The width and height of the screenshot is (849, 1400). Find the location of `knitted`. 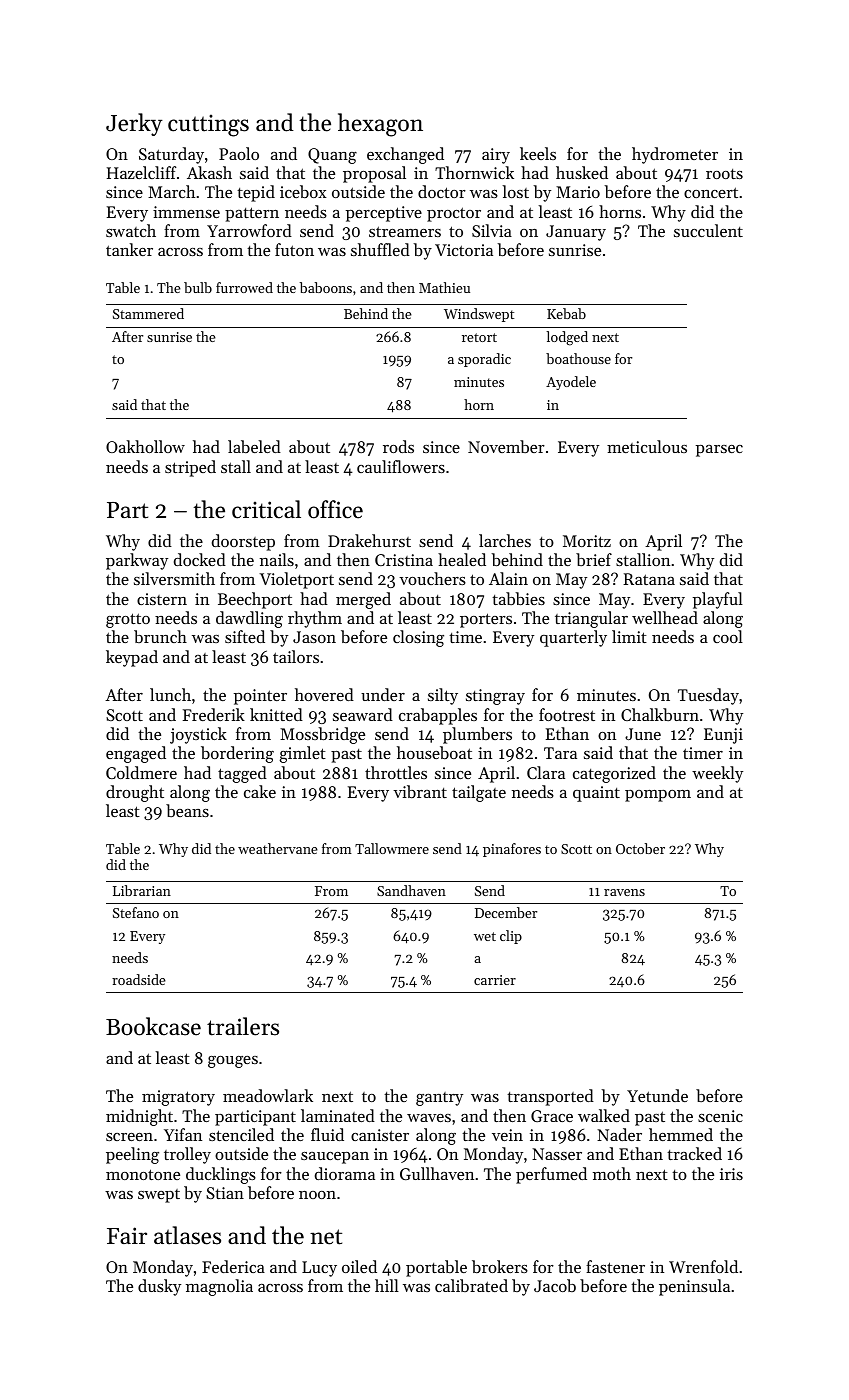

knitted is located at coordinates (276, 714).
